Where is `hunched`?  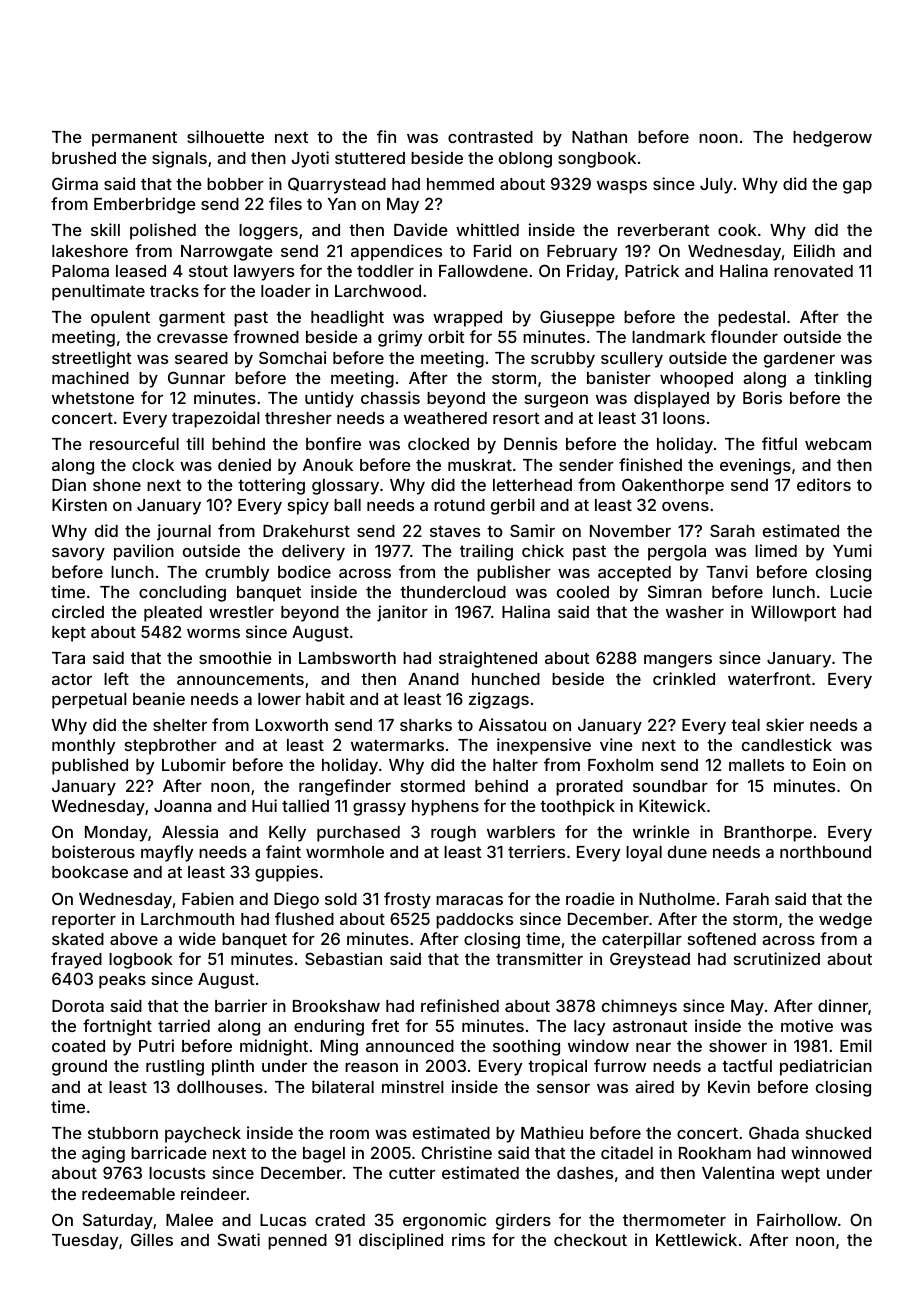
hunched is located at coordinates (506, 679).
